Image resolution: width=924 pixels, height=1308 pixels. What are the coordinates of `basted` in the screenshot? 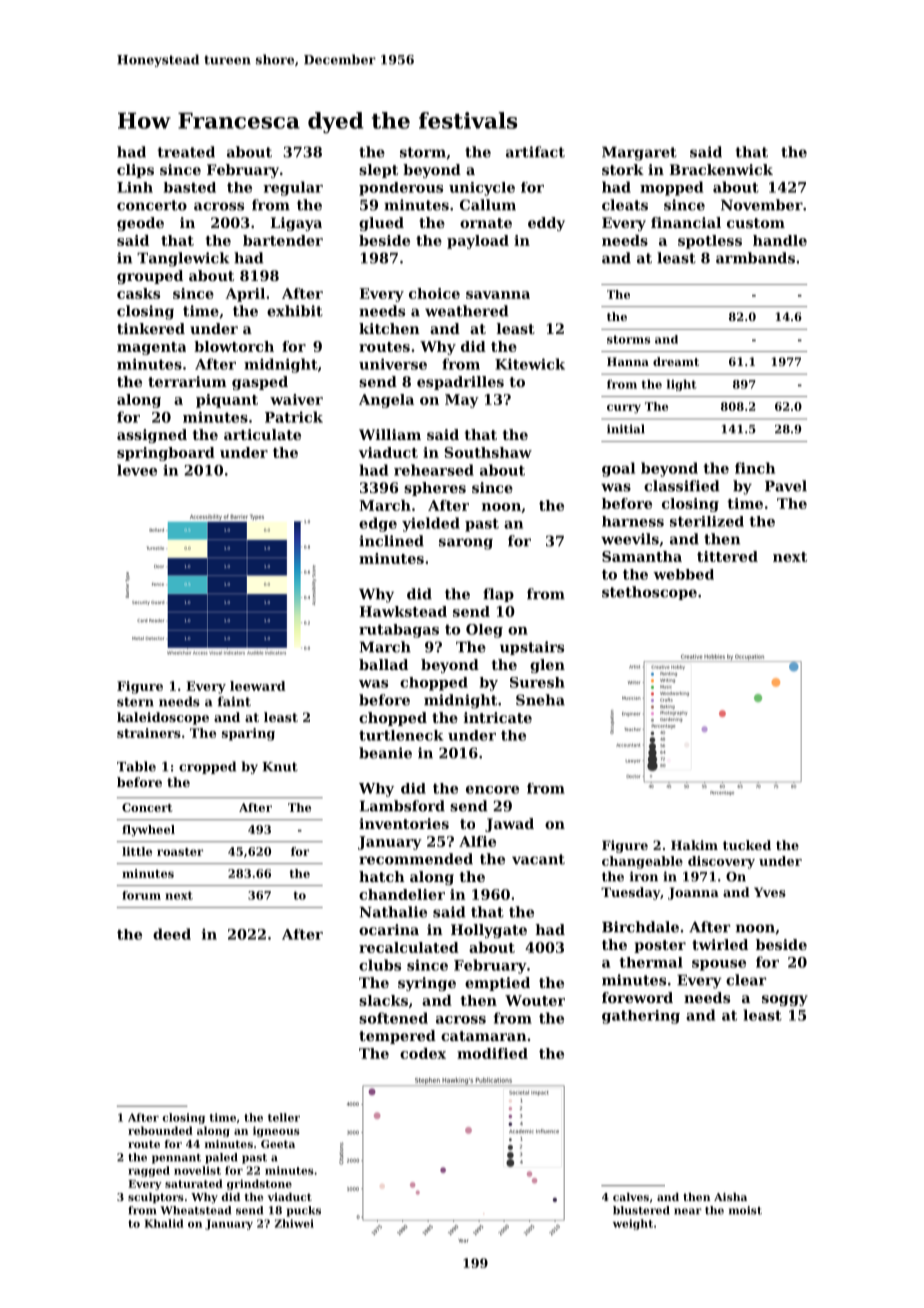 It's located at (190, 187).
